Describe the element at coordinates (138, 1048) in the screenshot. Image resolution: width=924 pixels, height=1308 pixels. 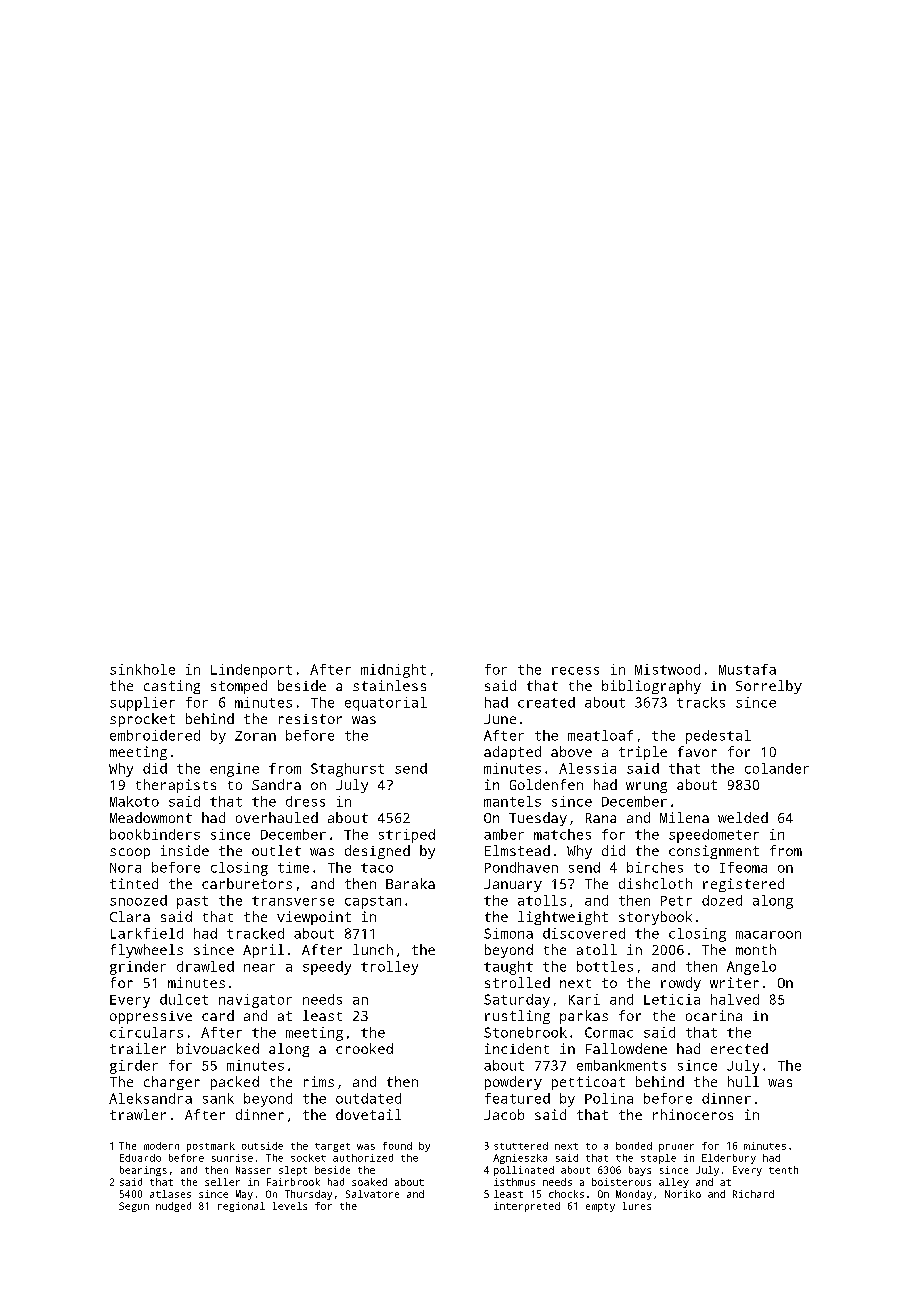
I see `trailer` at that location.
